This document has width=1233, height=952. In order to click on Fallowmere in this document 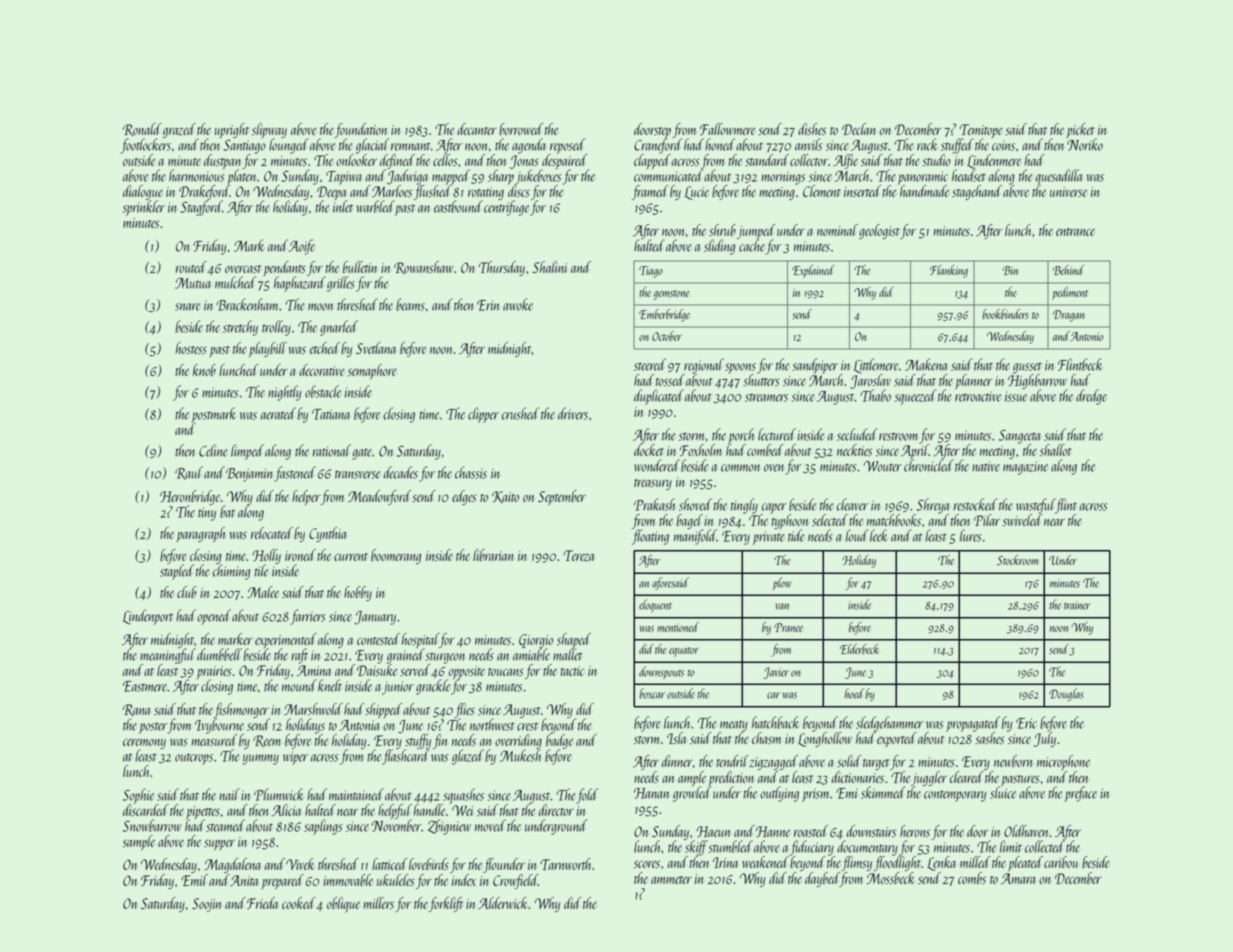, I will do `click(727, 129)`.
